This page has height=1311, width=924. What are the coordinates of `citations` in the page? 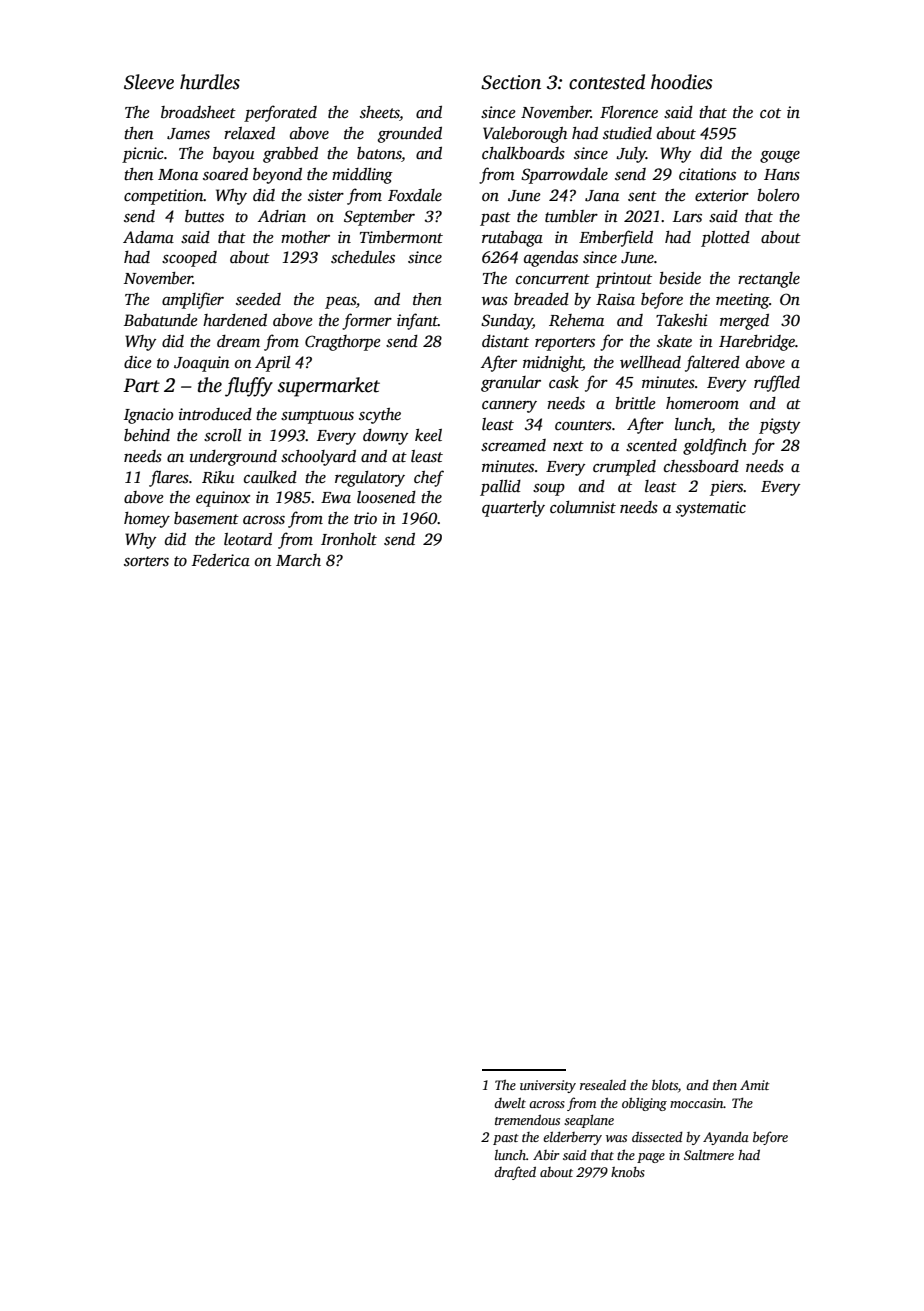 It's located at (707, 174).
